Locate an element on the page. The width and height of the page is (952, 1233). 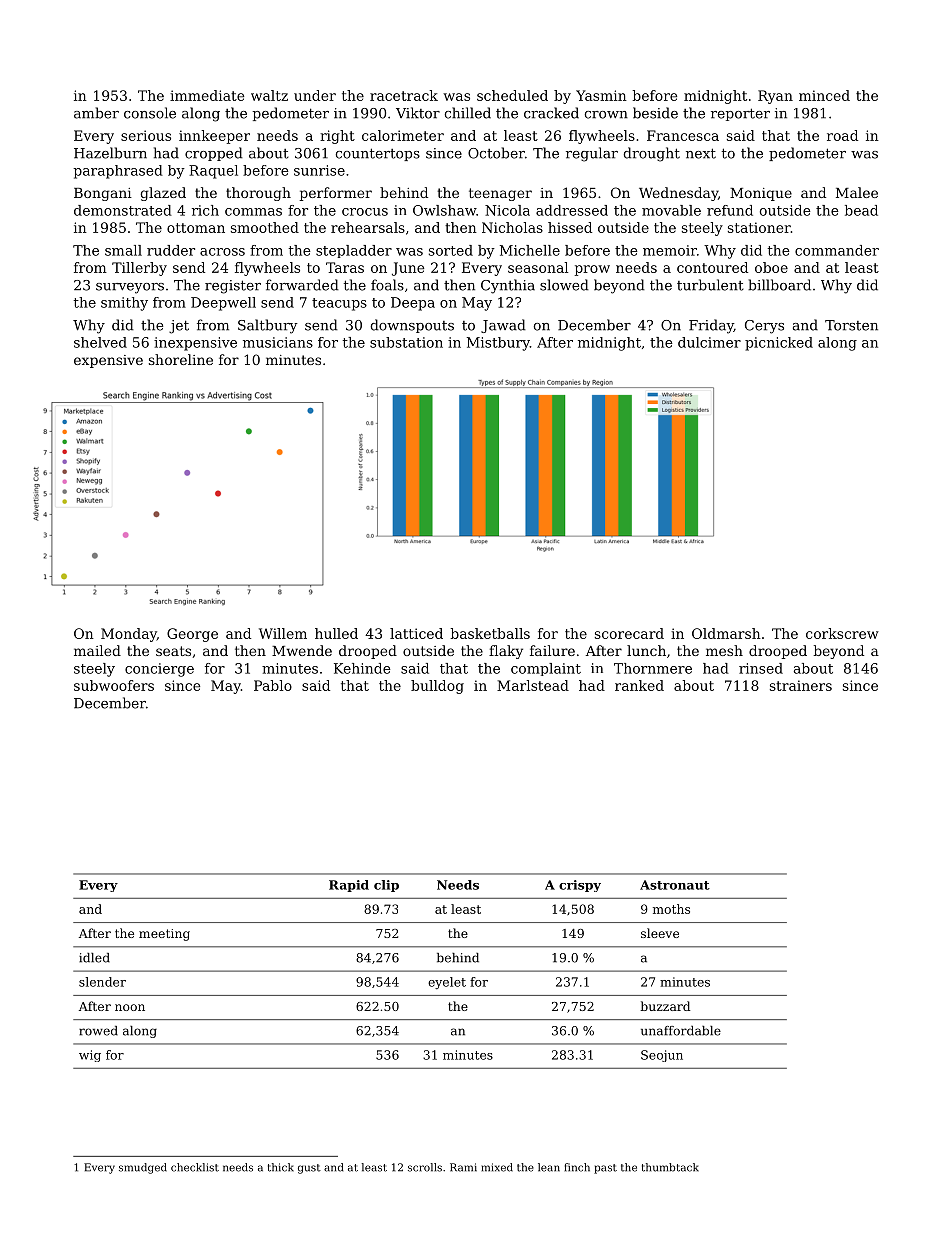
racetrack is located at coordinates (404, 95).
